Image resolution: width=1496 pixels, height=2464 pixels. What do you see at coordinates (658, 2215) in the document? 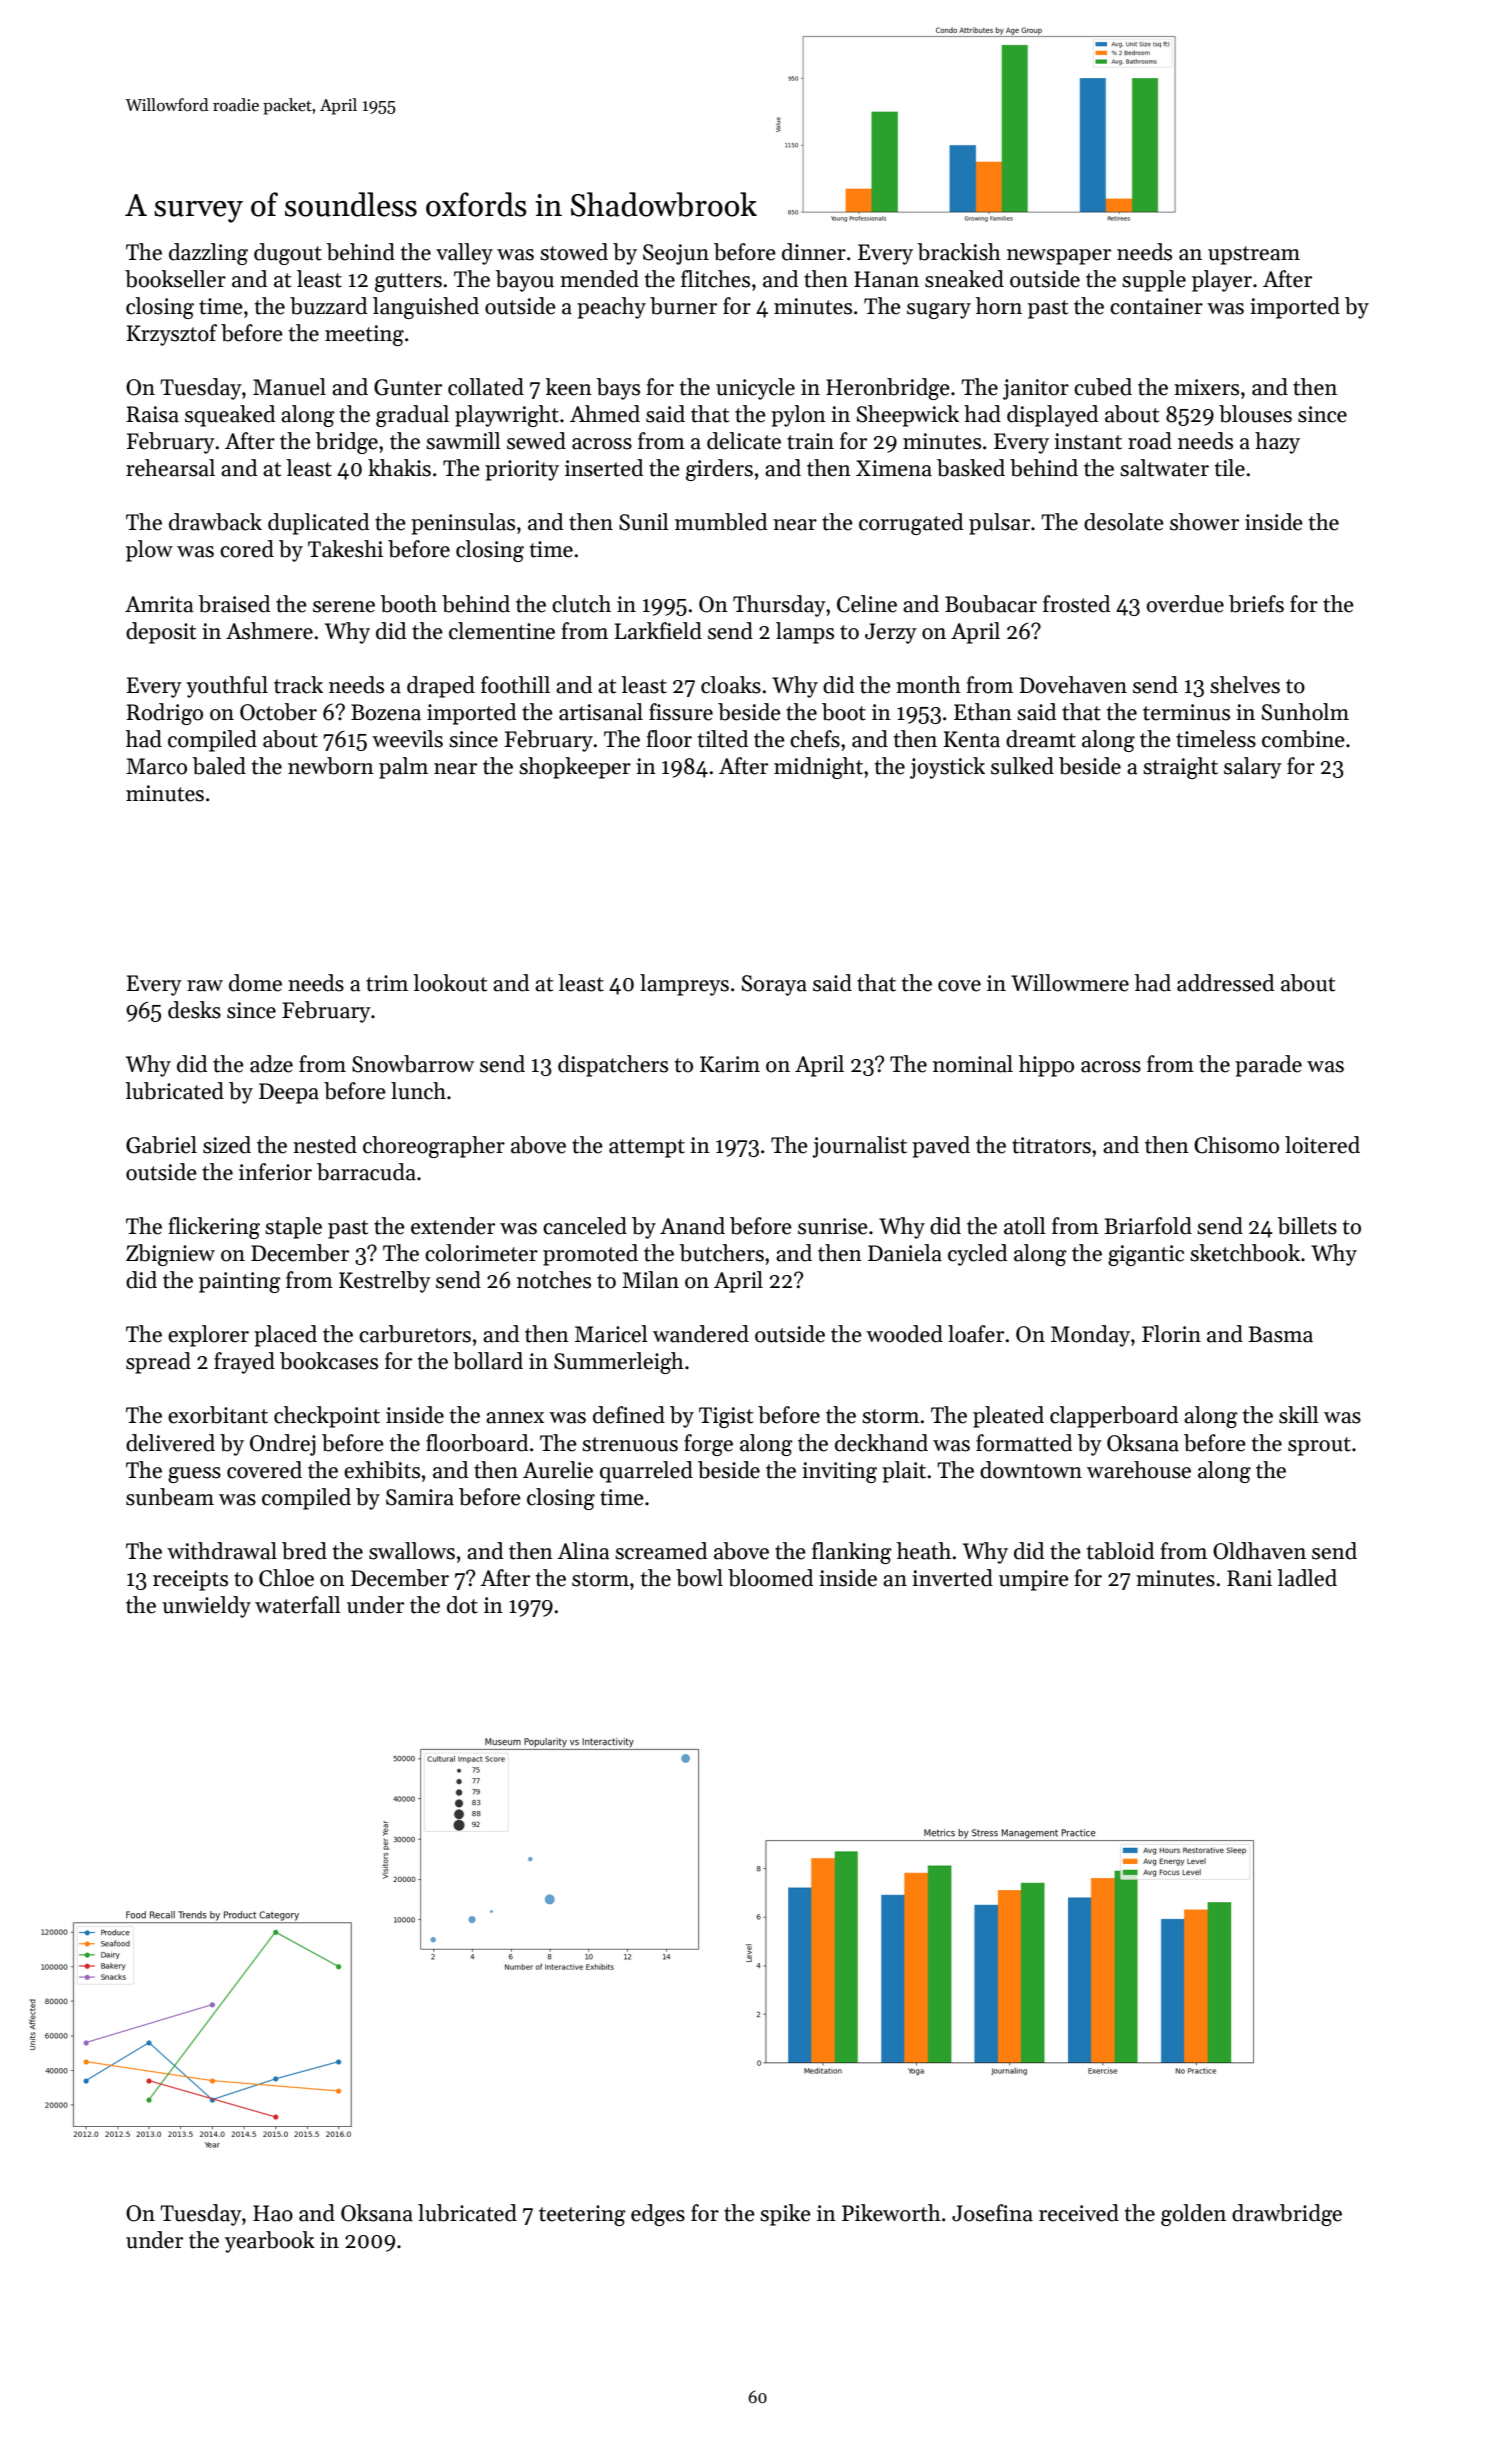
I see `edges` at bounding box center [658, 2215].
